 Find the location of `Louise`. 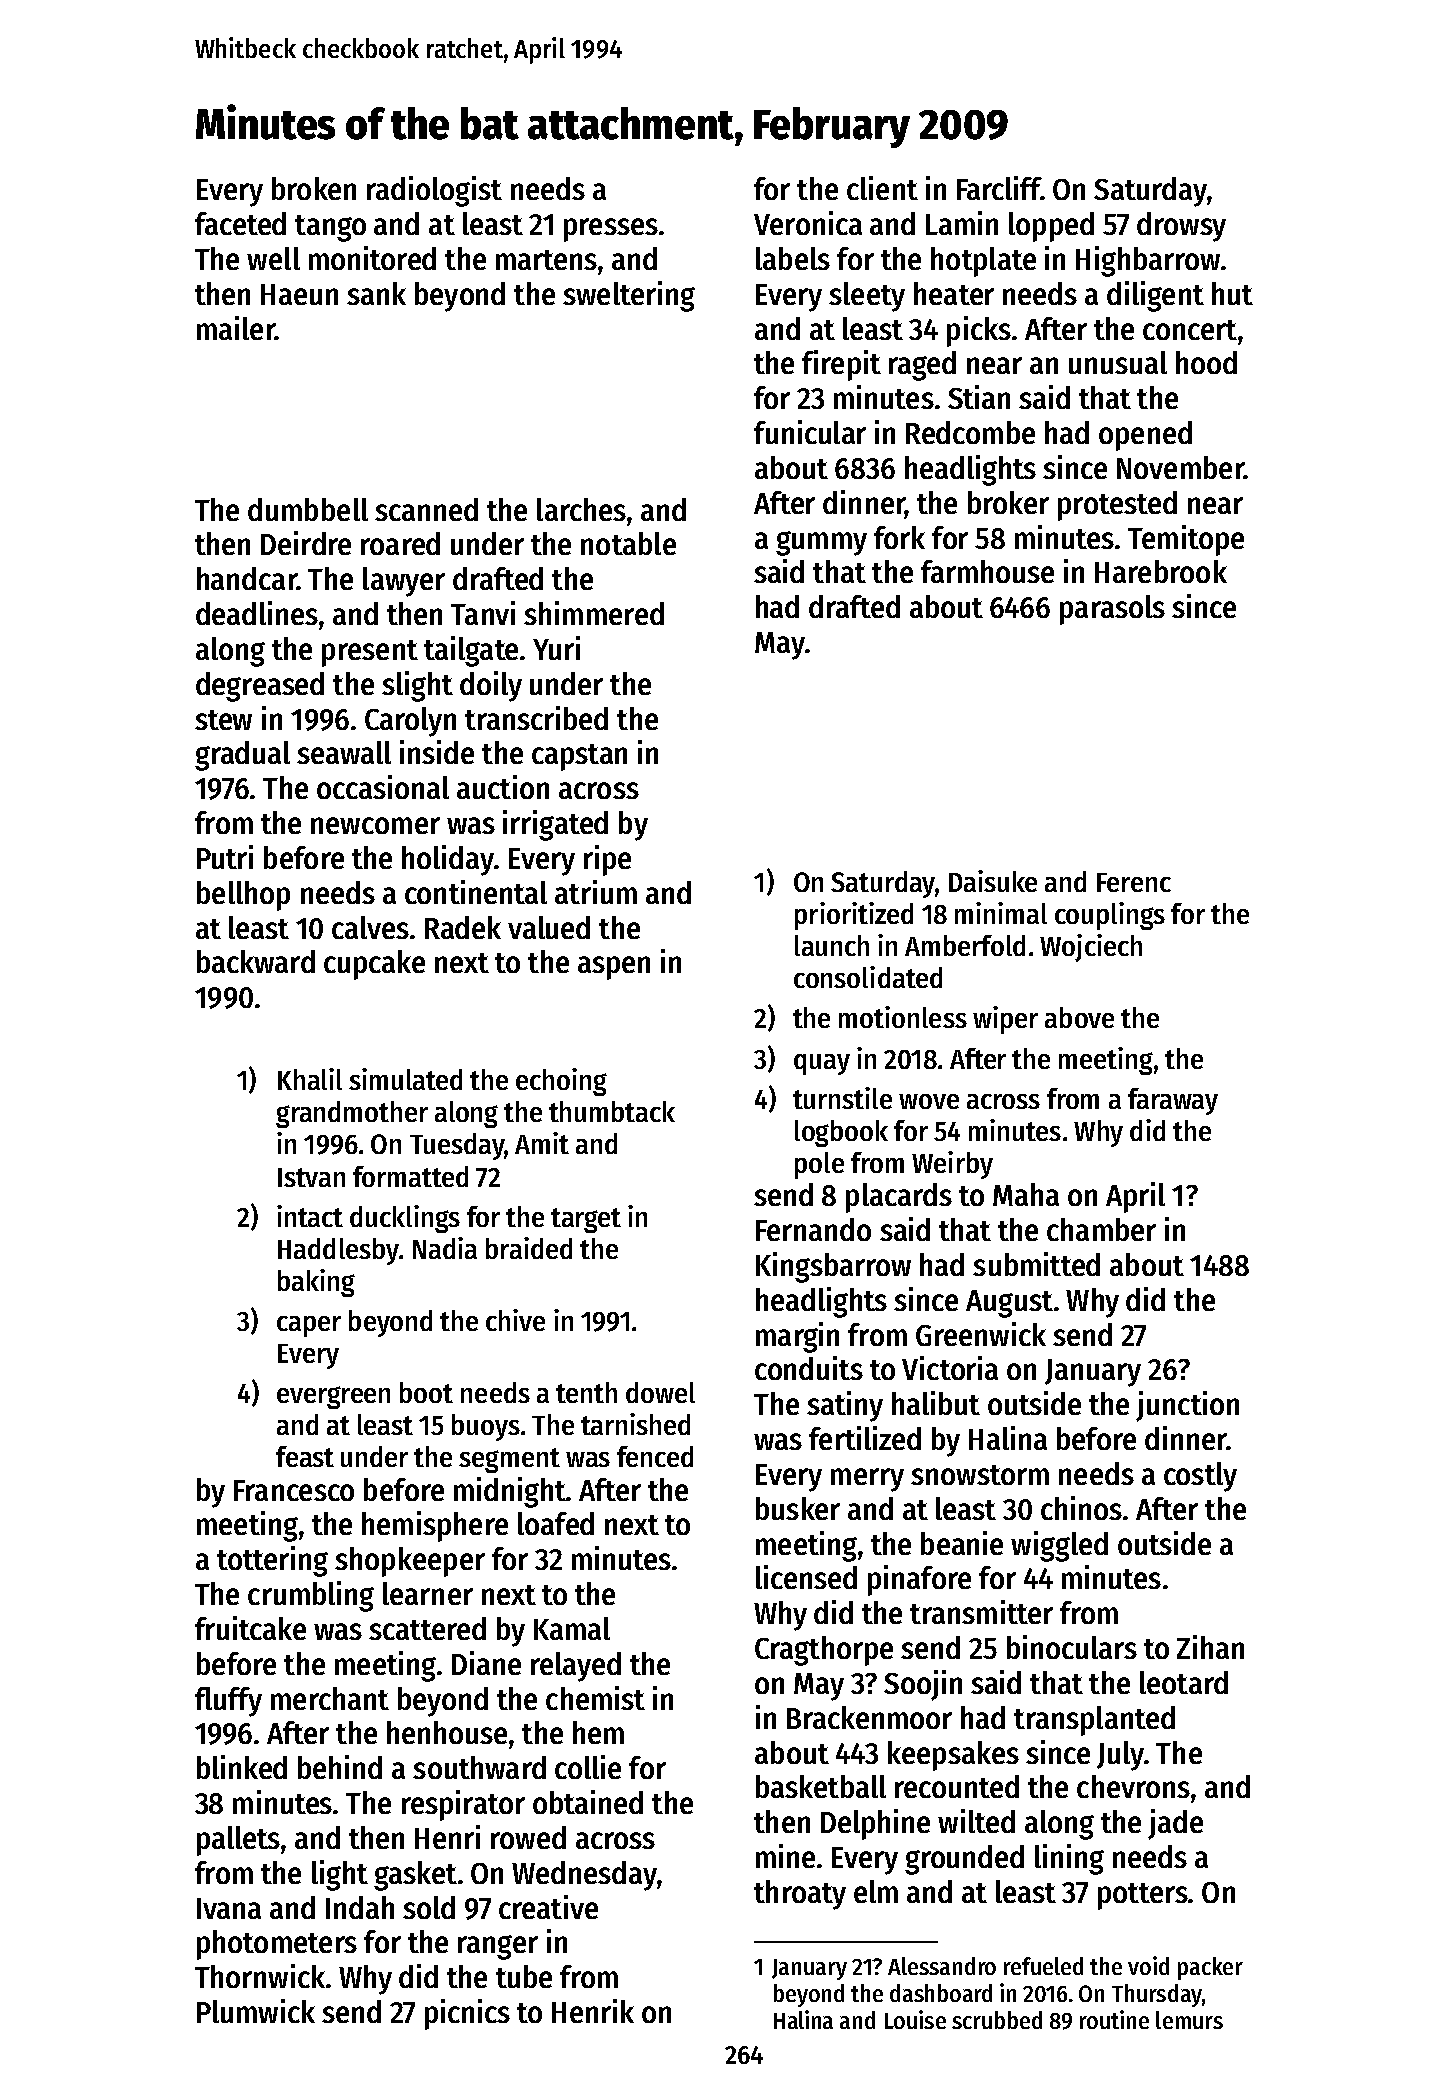

Louise is located at coordinates (915, 2019).
